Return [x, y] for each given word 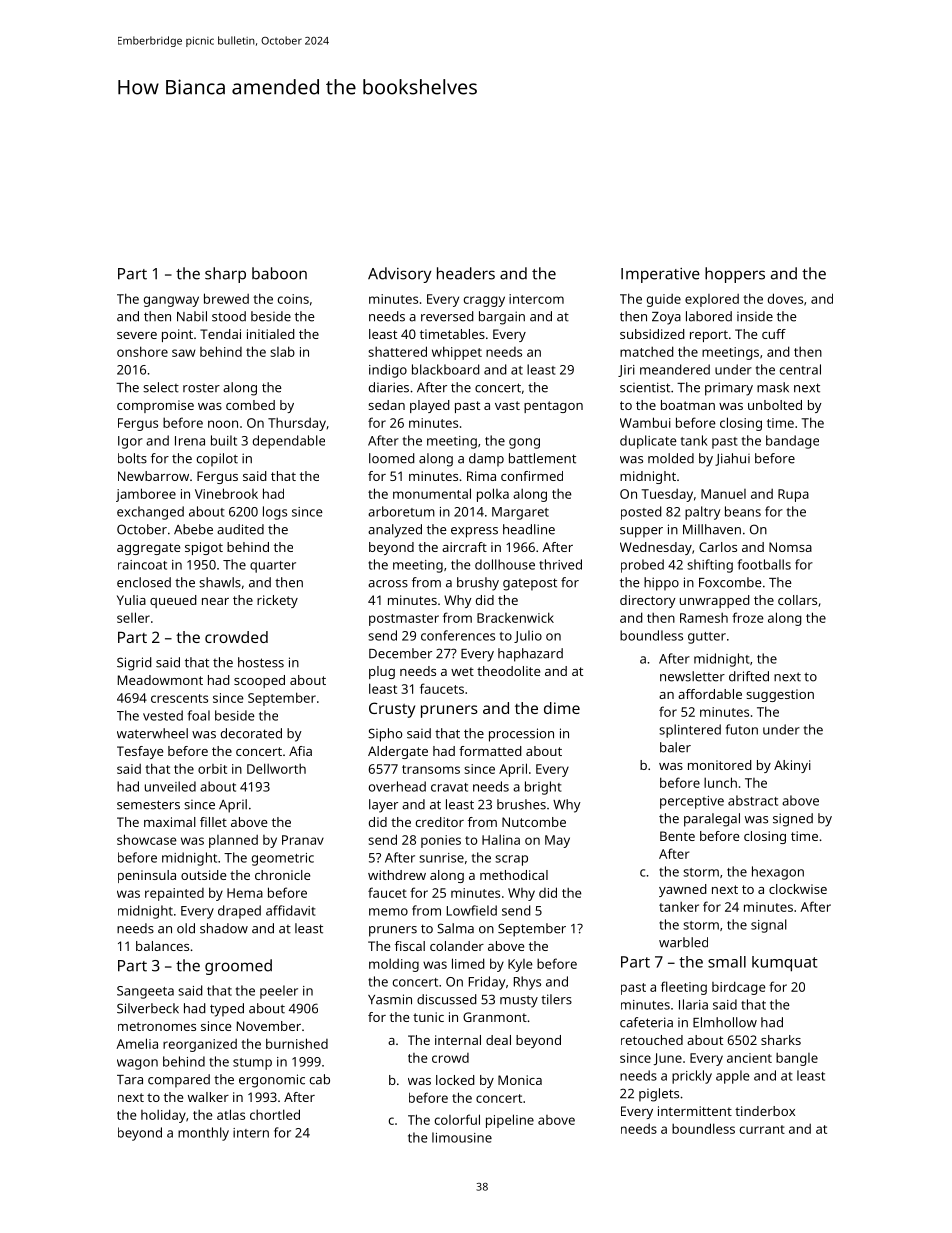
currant [762, 1129]
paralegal [712, 820]
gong [524, 443]
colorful [457, 1119]
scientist [645, 387]
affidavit [291, 910]
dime [562, 708]
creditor [440, 822]
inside [755, 316]
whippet [457, 353]
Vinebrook [226, 493]
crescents [179, 698]
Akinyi [792, 766]
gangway [171, 301]
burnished [297, 1043]
